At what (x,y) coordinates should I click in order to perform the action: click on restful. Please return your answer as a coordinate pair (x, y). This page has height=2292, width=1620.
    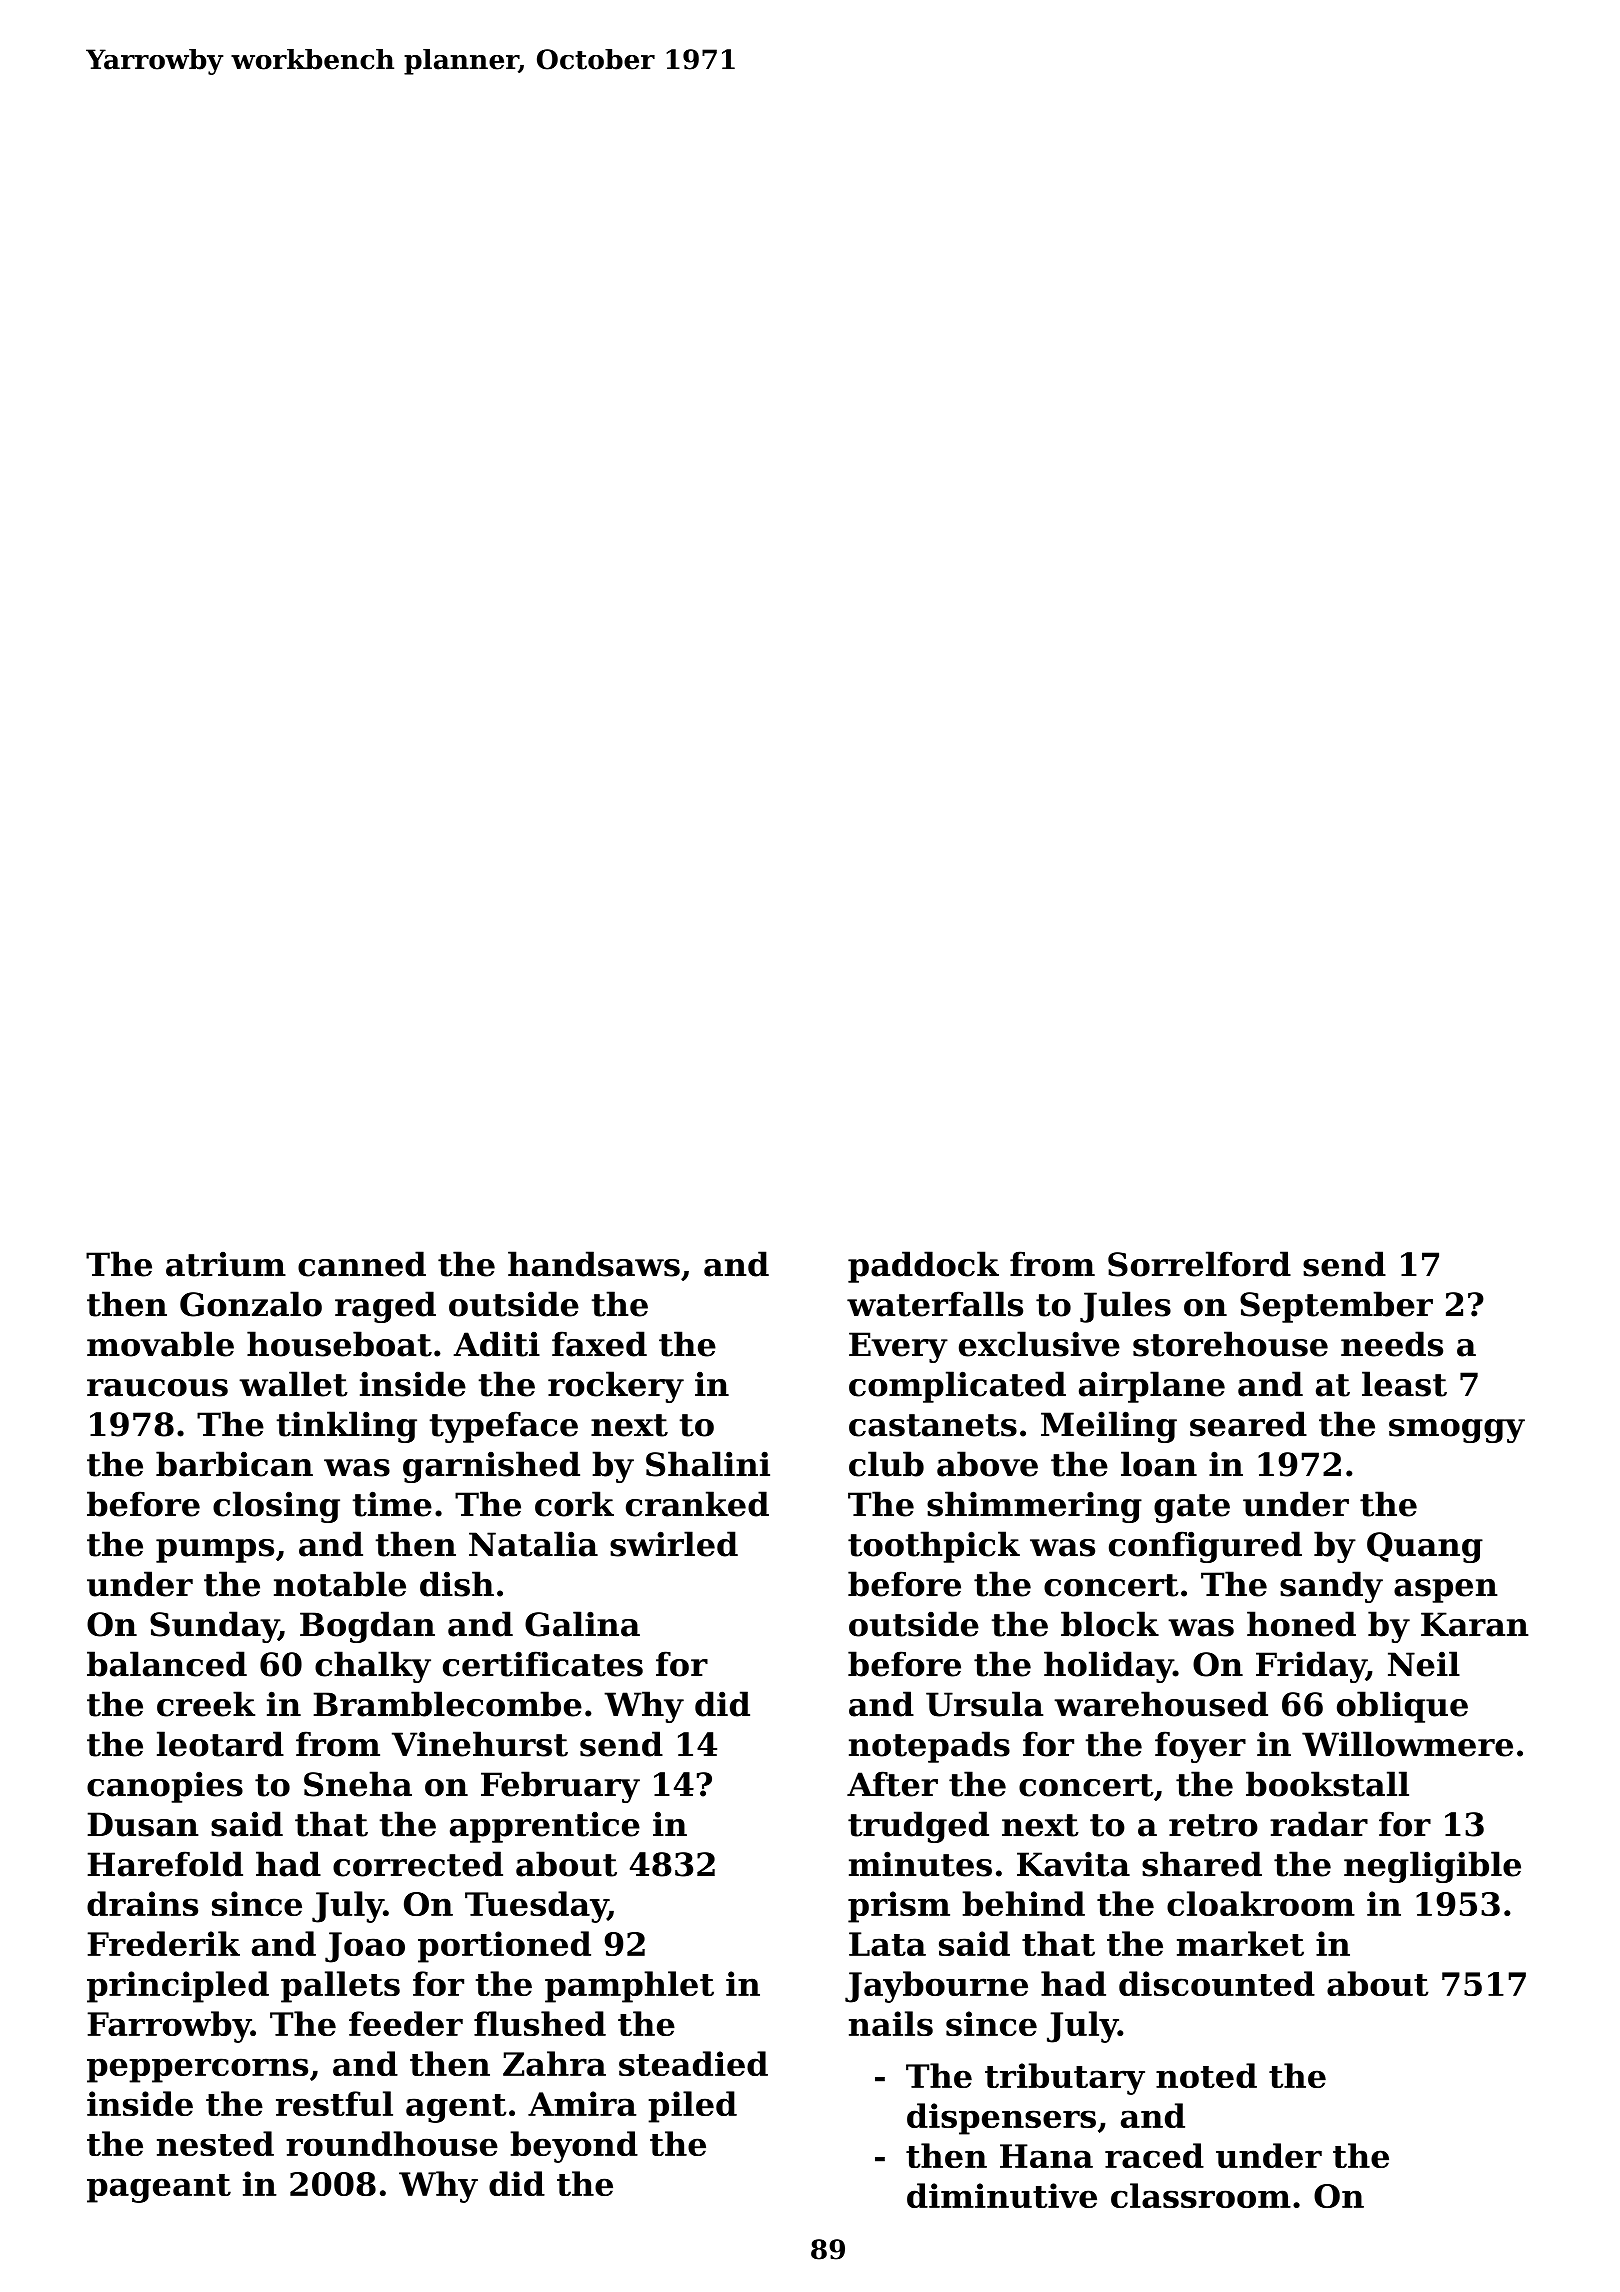
    Looking at the image, I should click on (334, 2103).
